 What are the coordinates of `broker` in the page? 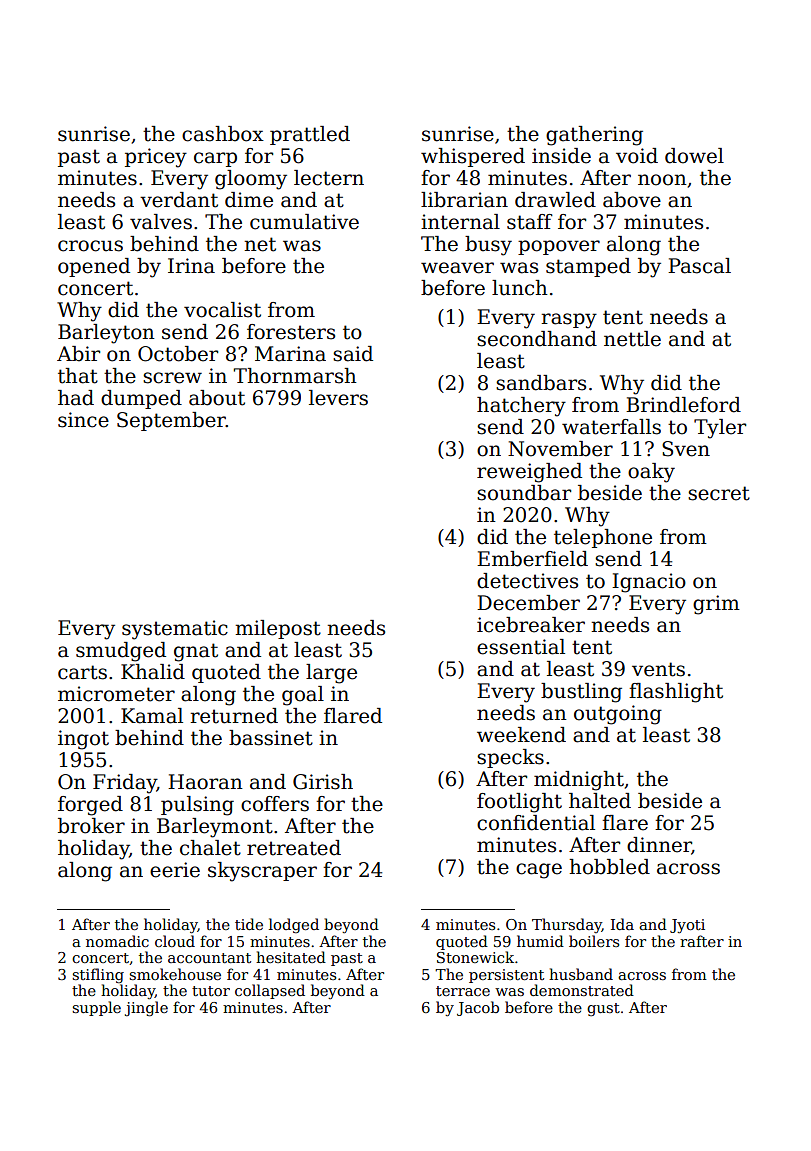 It's located at (91, 826).
